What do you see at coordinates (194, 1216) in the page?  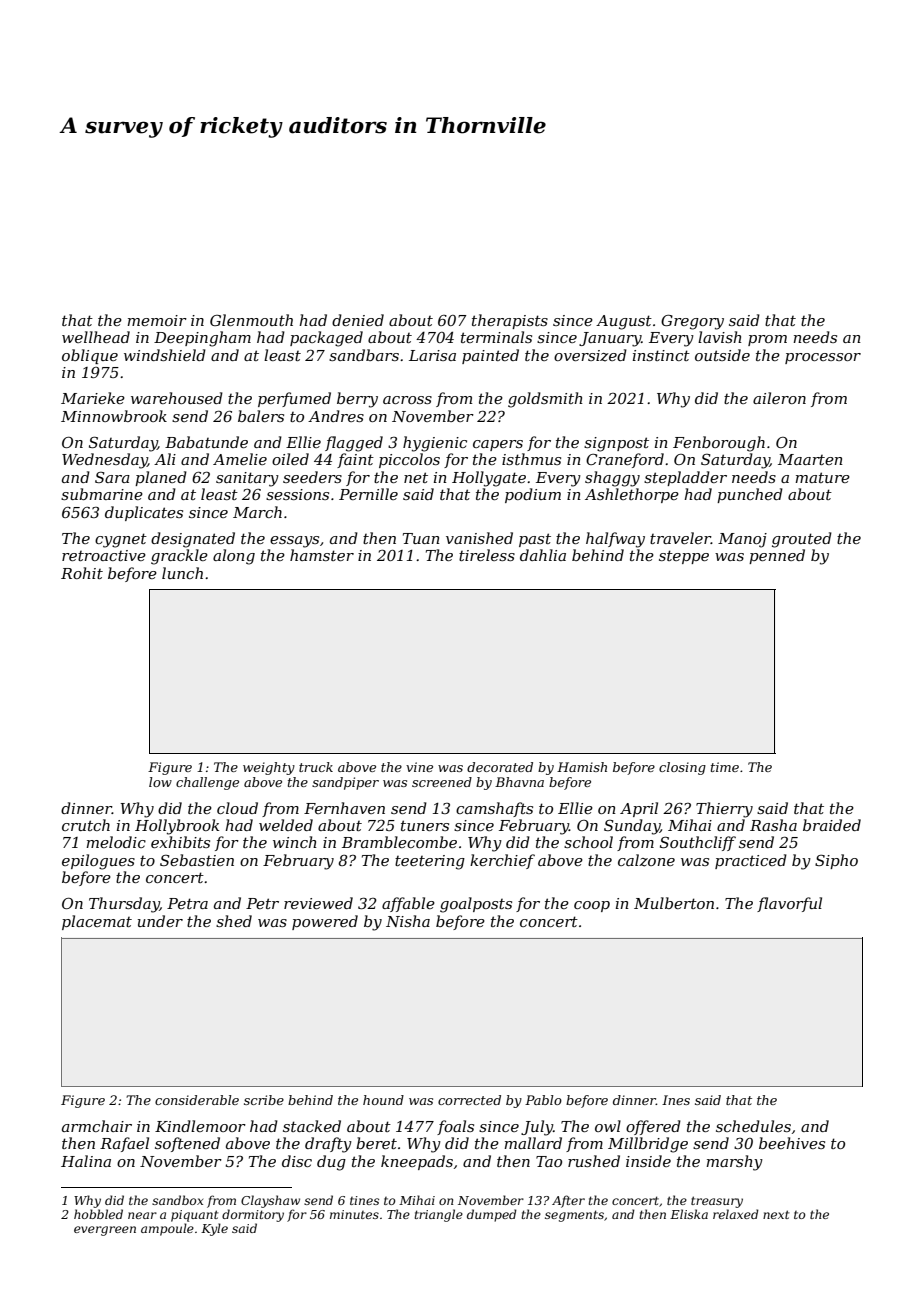 I see `piquant` at bounding box center [194, 1216].
